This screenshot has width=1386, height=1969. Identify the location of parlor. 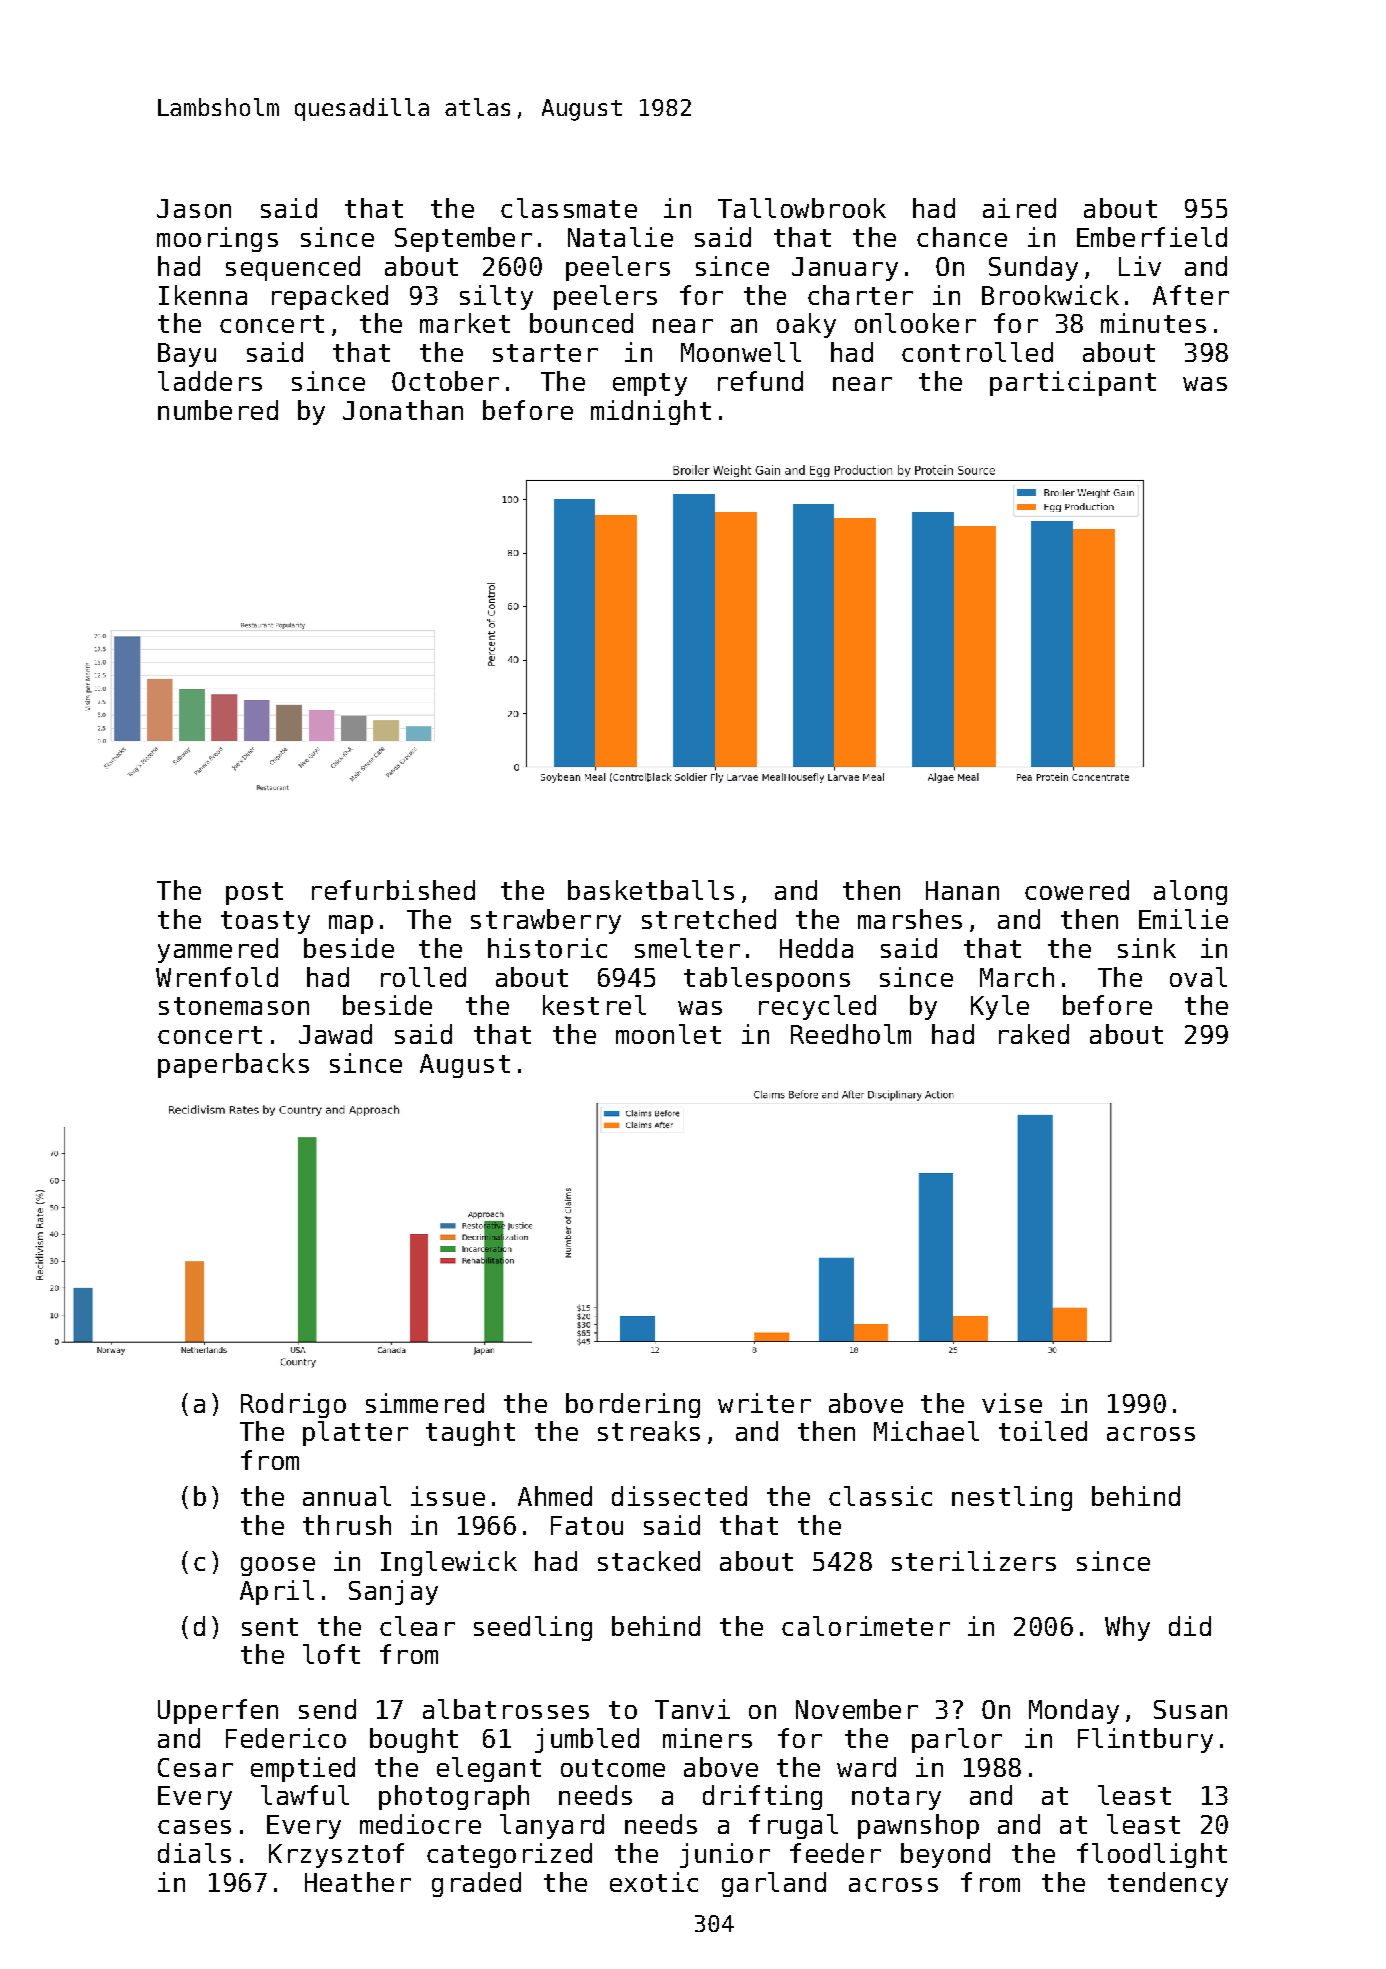
(957, 1740).
